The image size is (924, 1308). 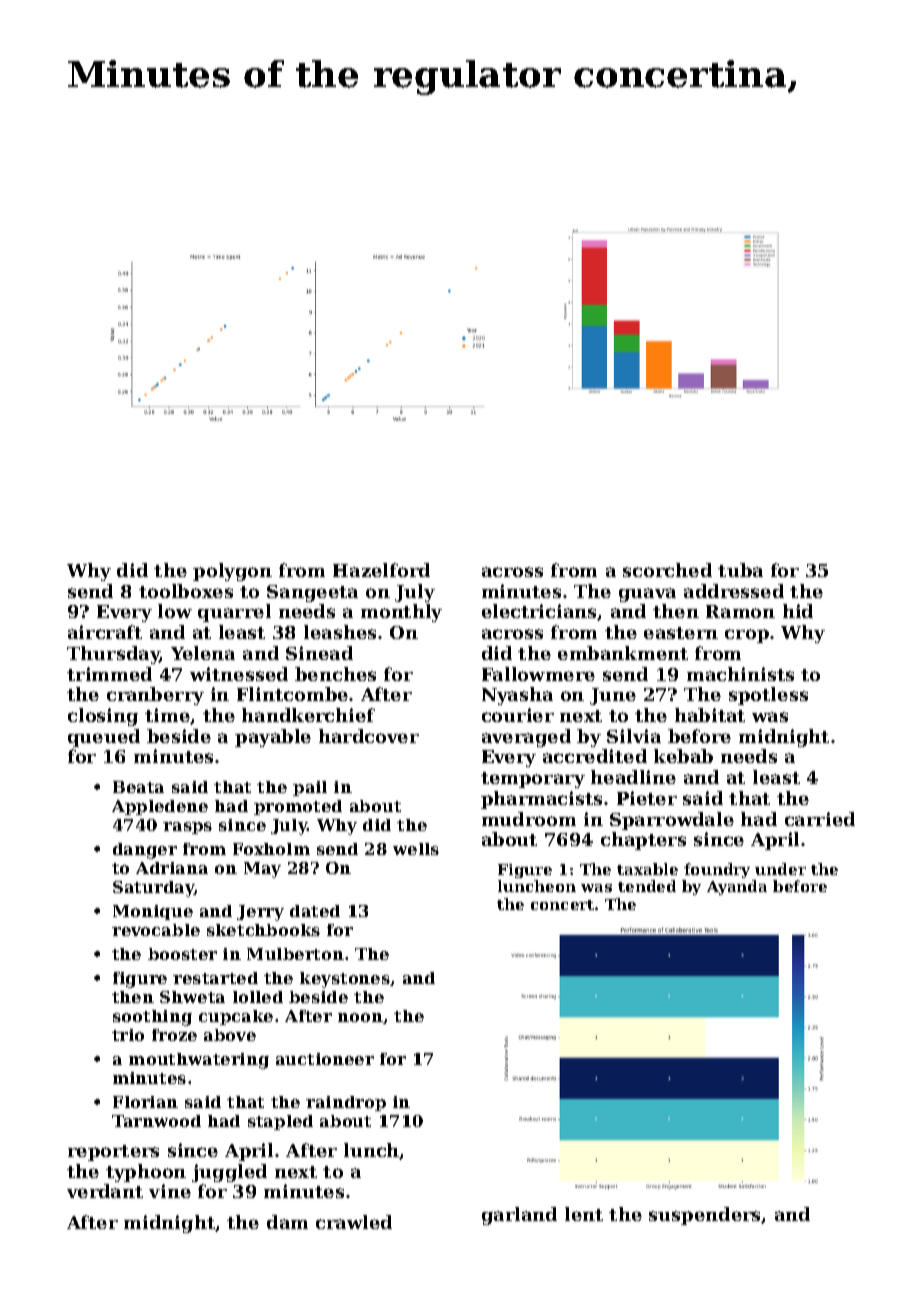 What do you see at coordinates (634, 736) in the screenshot?
I see `Silvia` at bounding box center [634, 736].
